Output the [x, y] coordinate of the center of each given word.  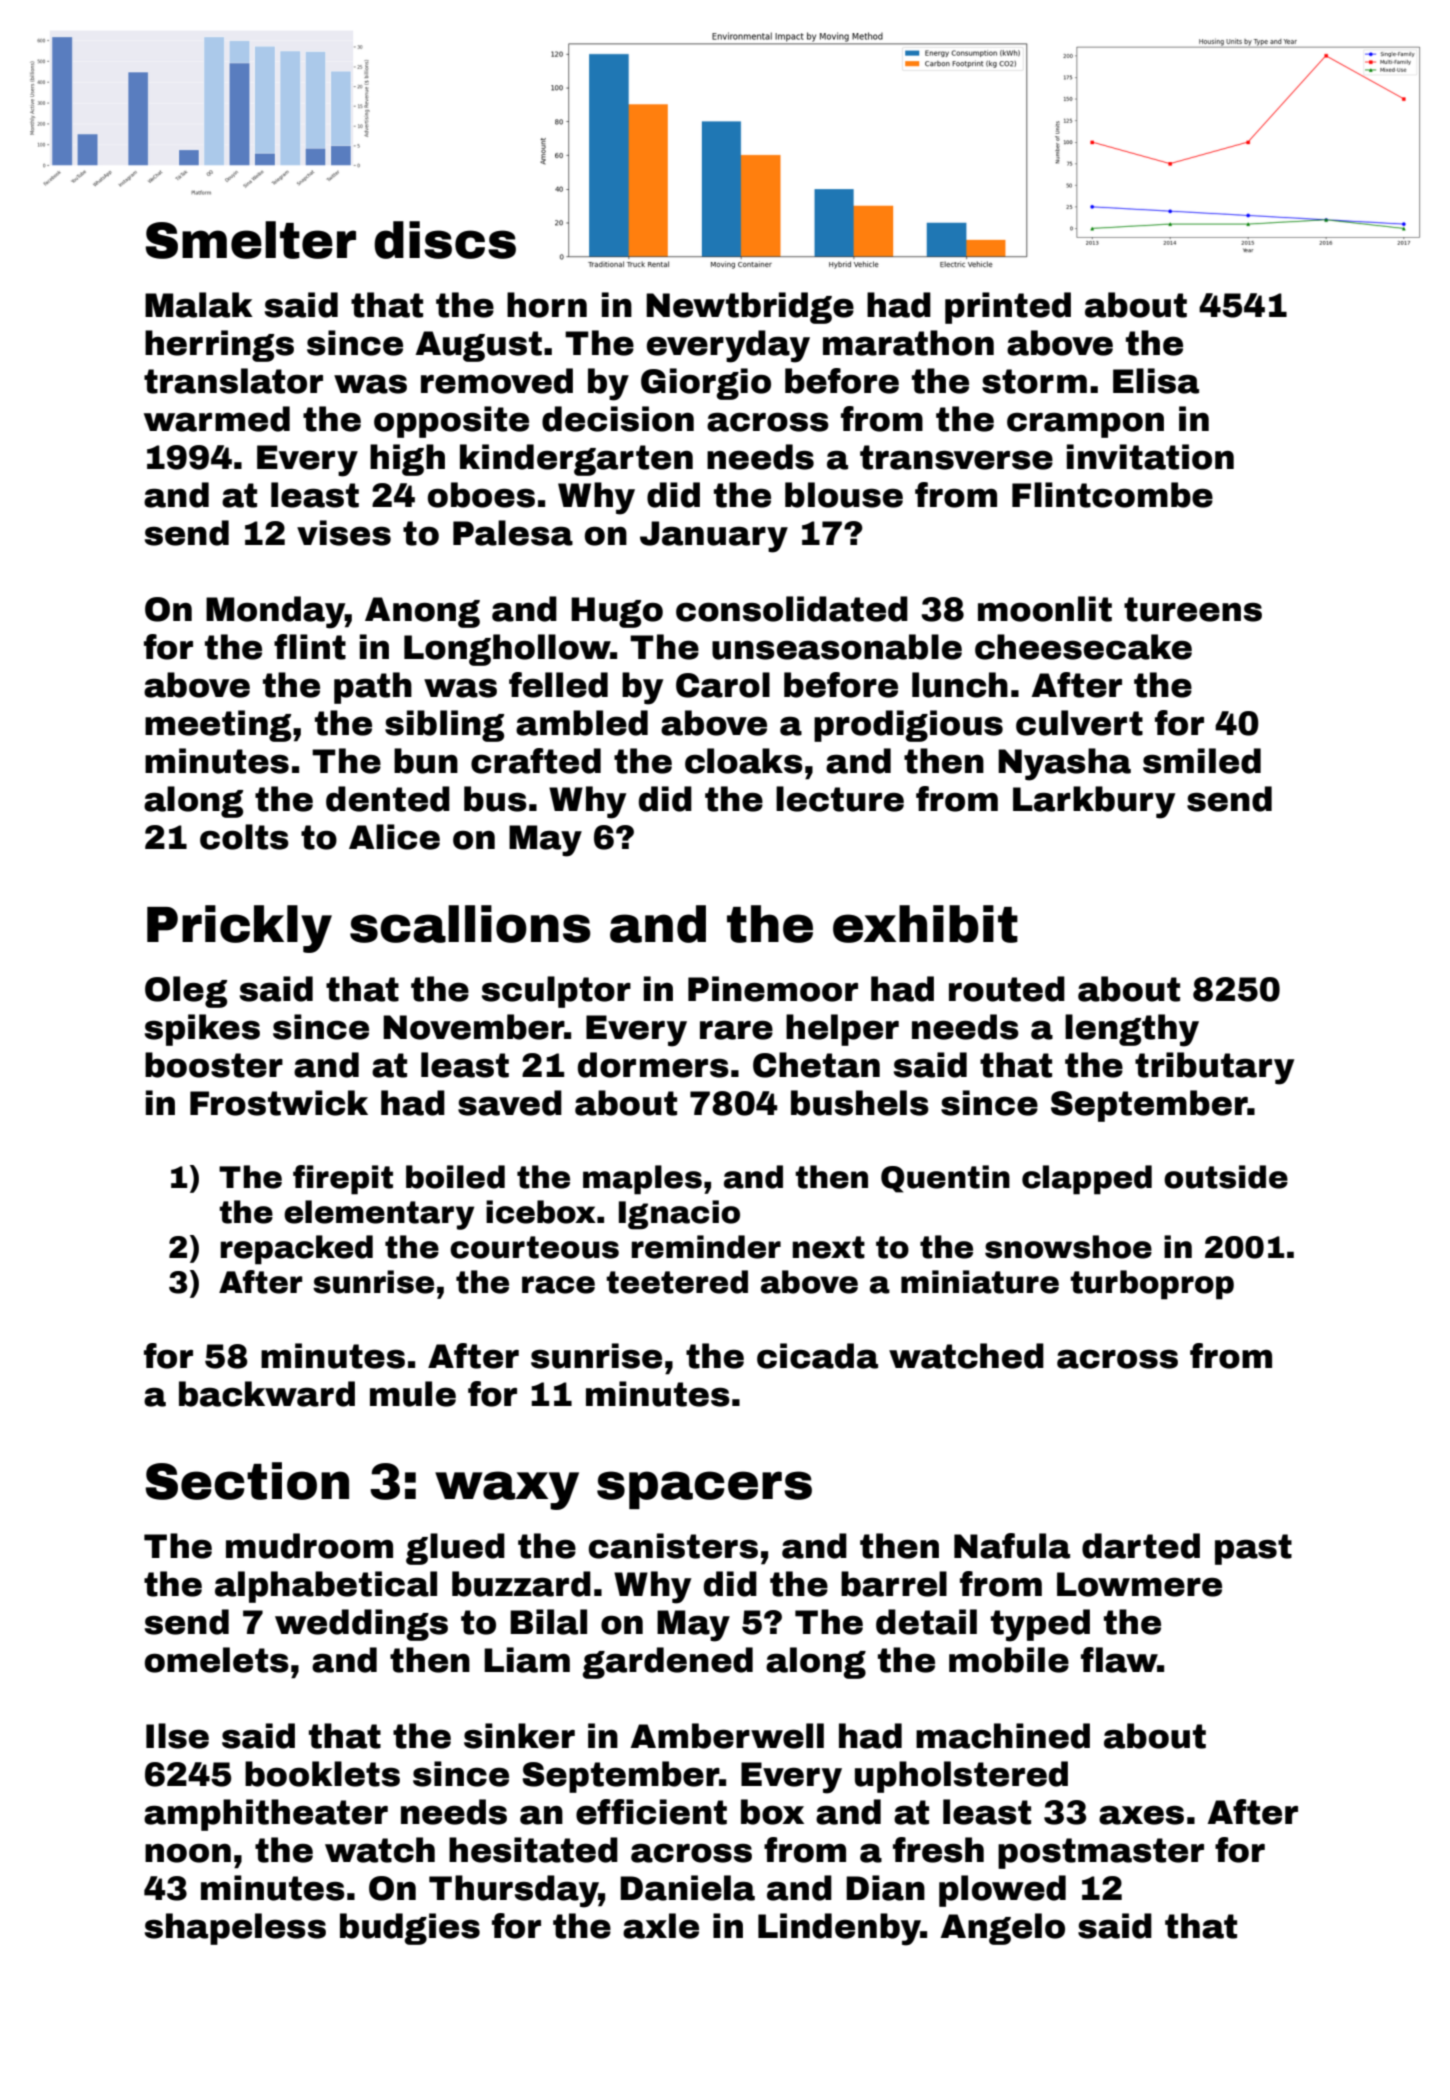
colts [244, 837]
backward [267, 1394]
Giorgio [706, 384]
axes [1141, 1815]
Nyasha [1064, 764]
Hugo [617, 612]
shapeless [235, 1929]
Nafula [1012, 1546]
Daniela [687, 1888]
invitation [1150, 457]
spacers [704, 1490]
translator [233, 381]
